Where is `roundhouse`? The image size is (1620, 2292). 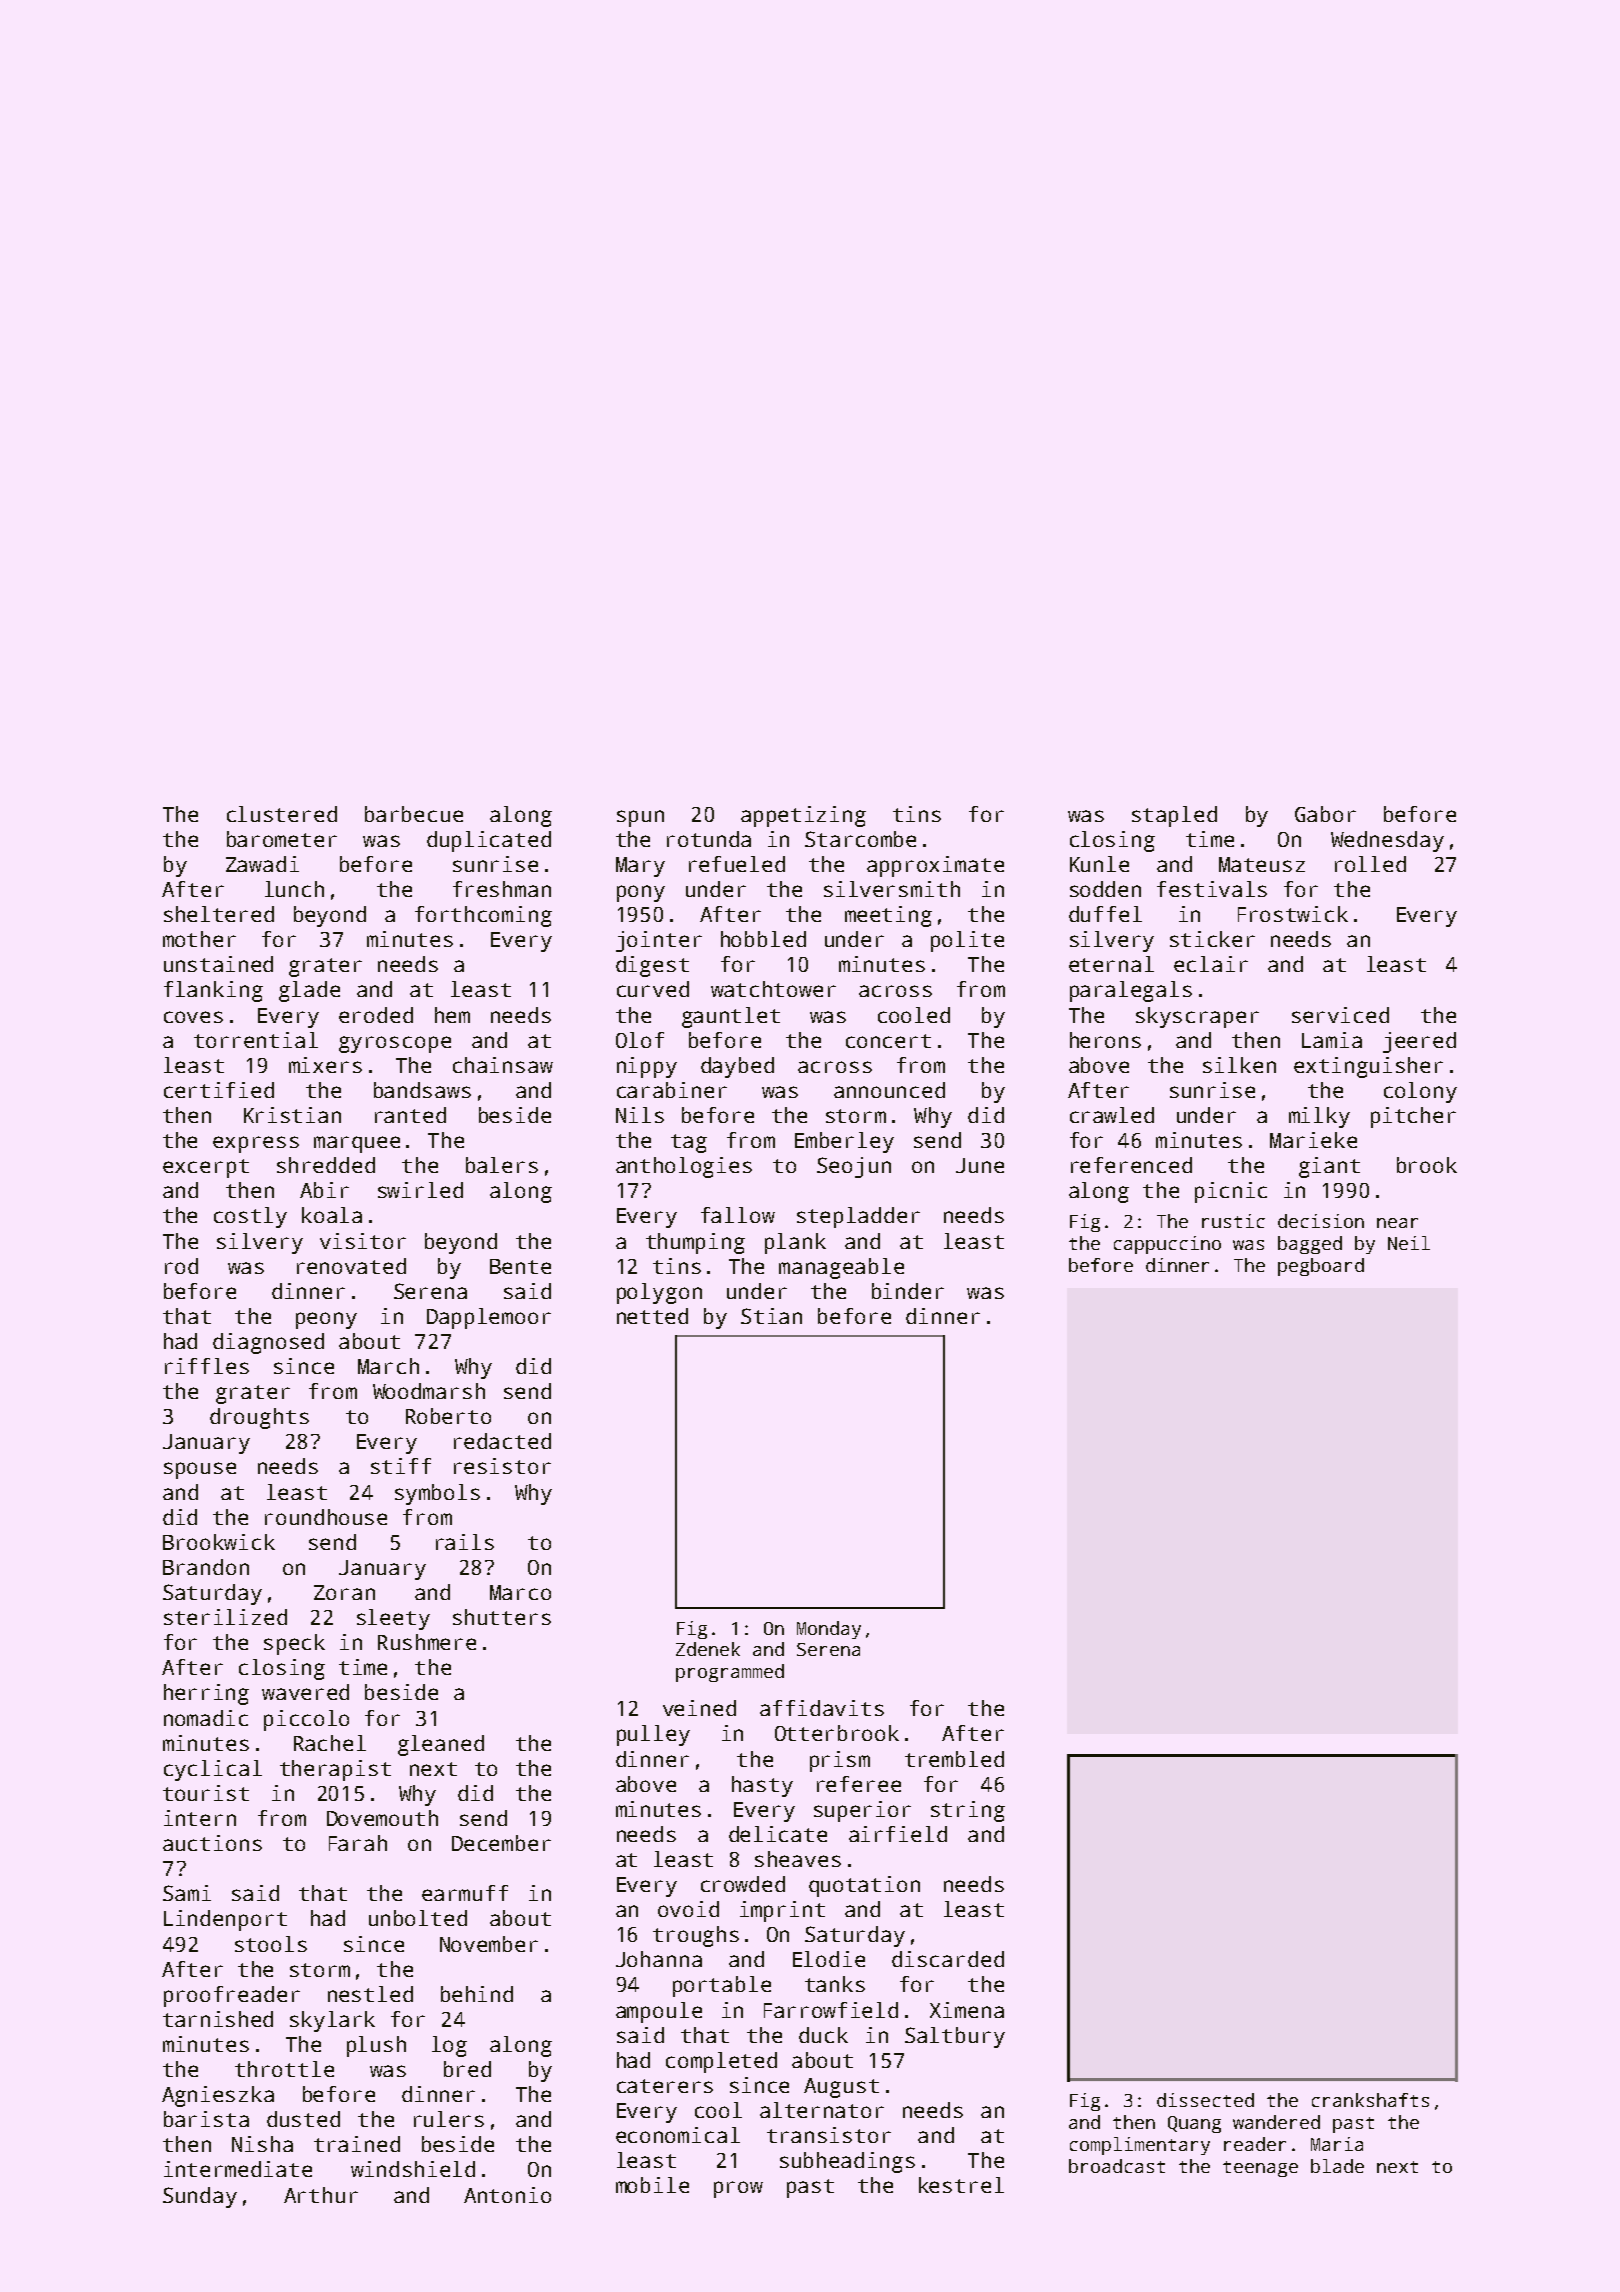 roundhouse is located at coordinates (326, 1517).
